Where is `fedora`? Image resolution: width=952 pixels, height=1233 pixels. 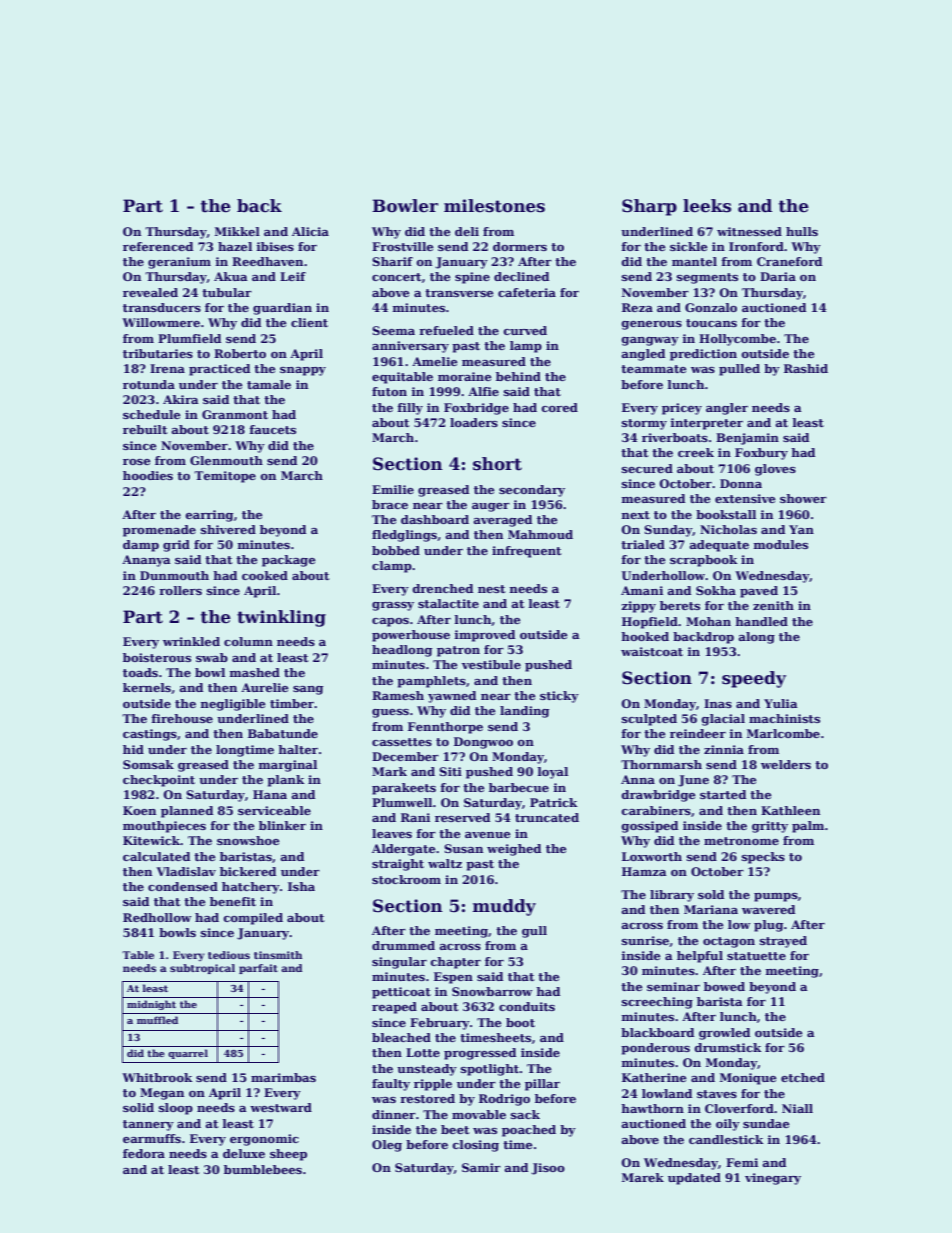 fedora is located at coordinates (144, 1153).
